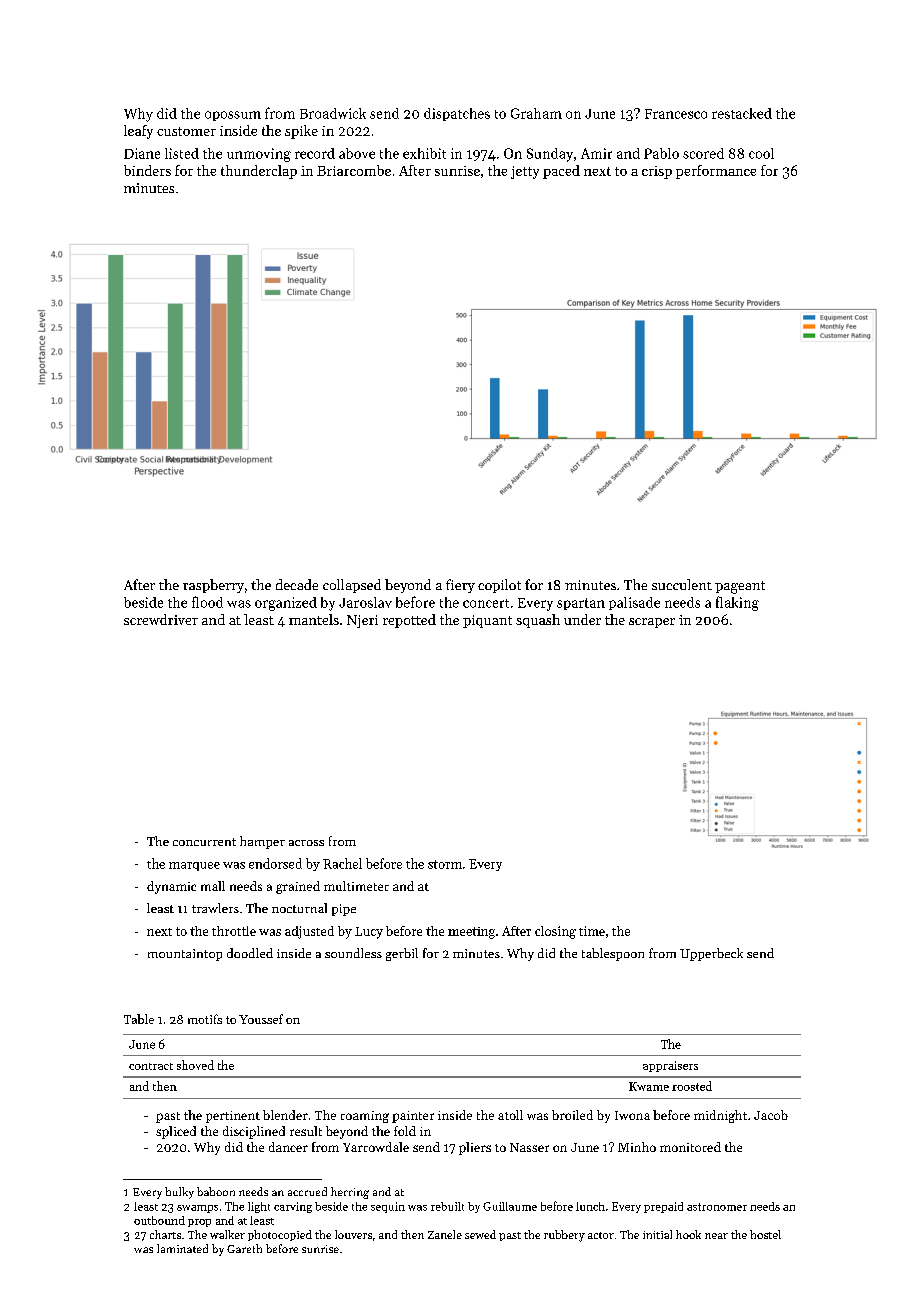  I want to click on squash, so click(538, 621).
